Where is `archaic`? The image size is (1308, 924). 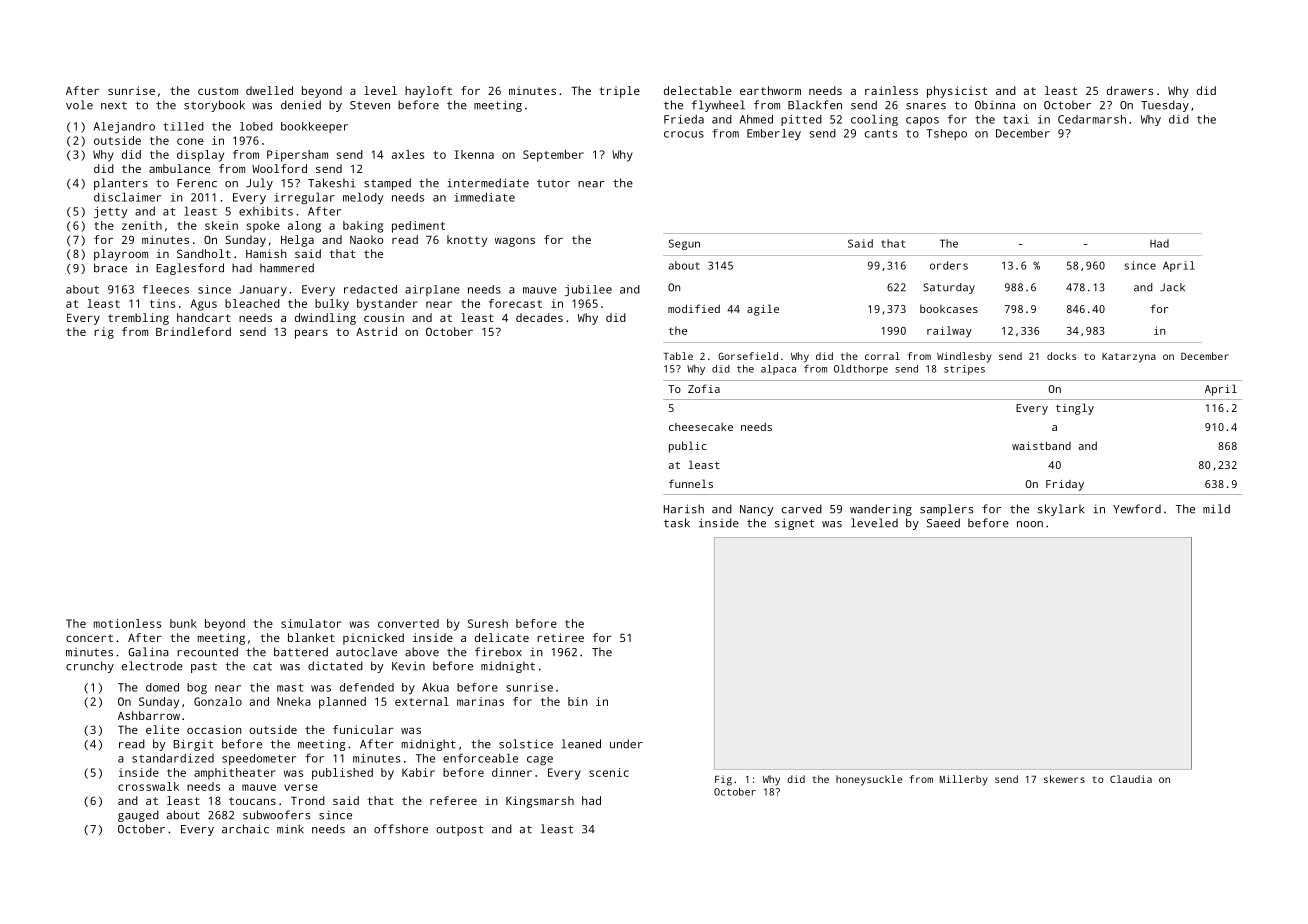
archaic is located at coordinates (245, 829).
